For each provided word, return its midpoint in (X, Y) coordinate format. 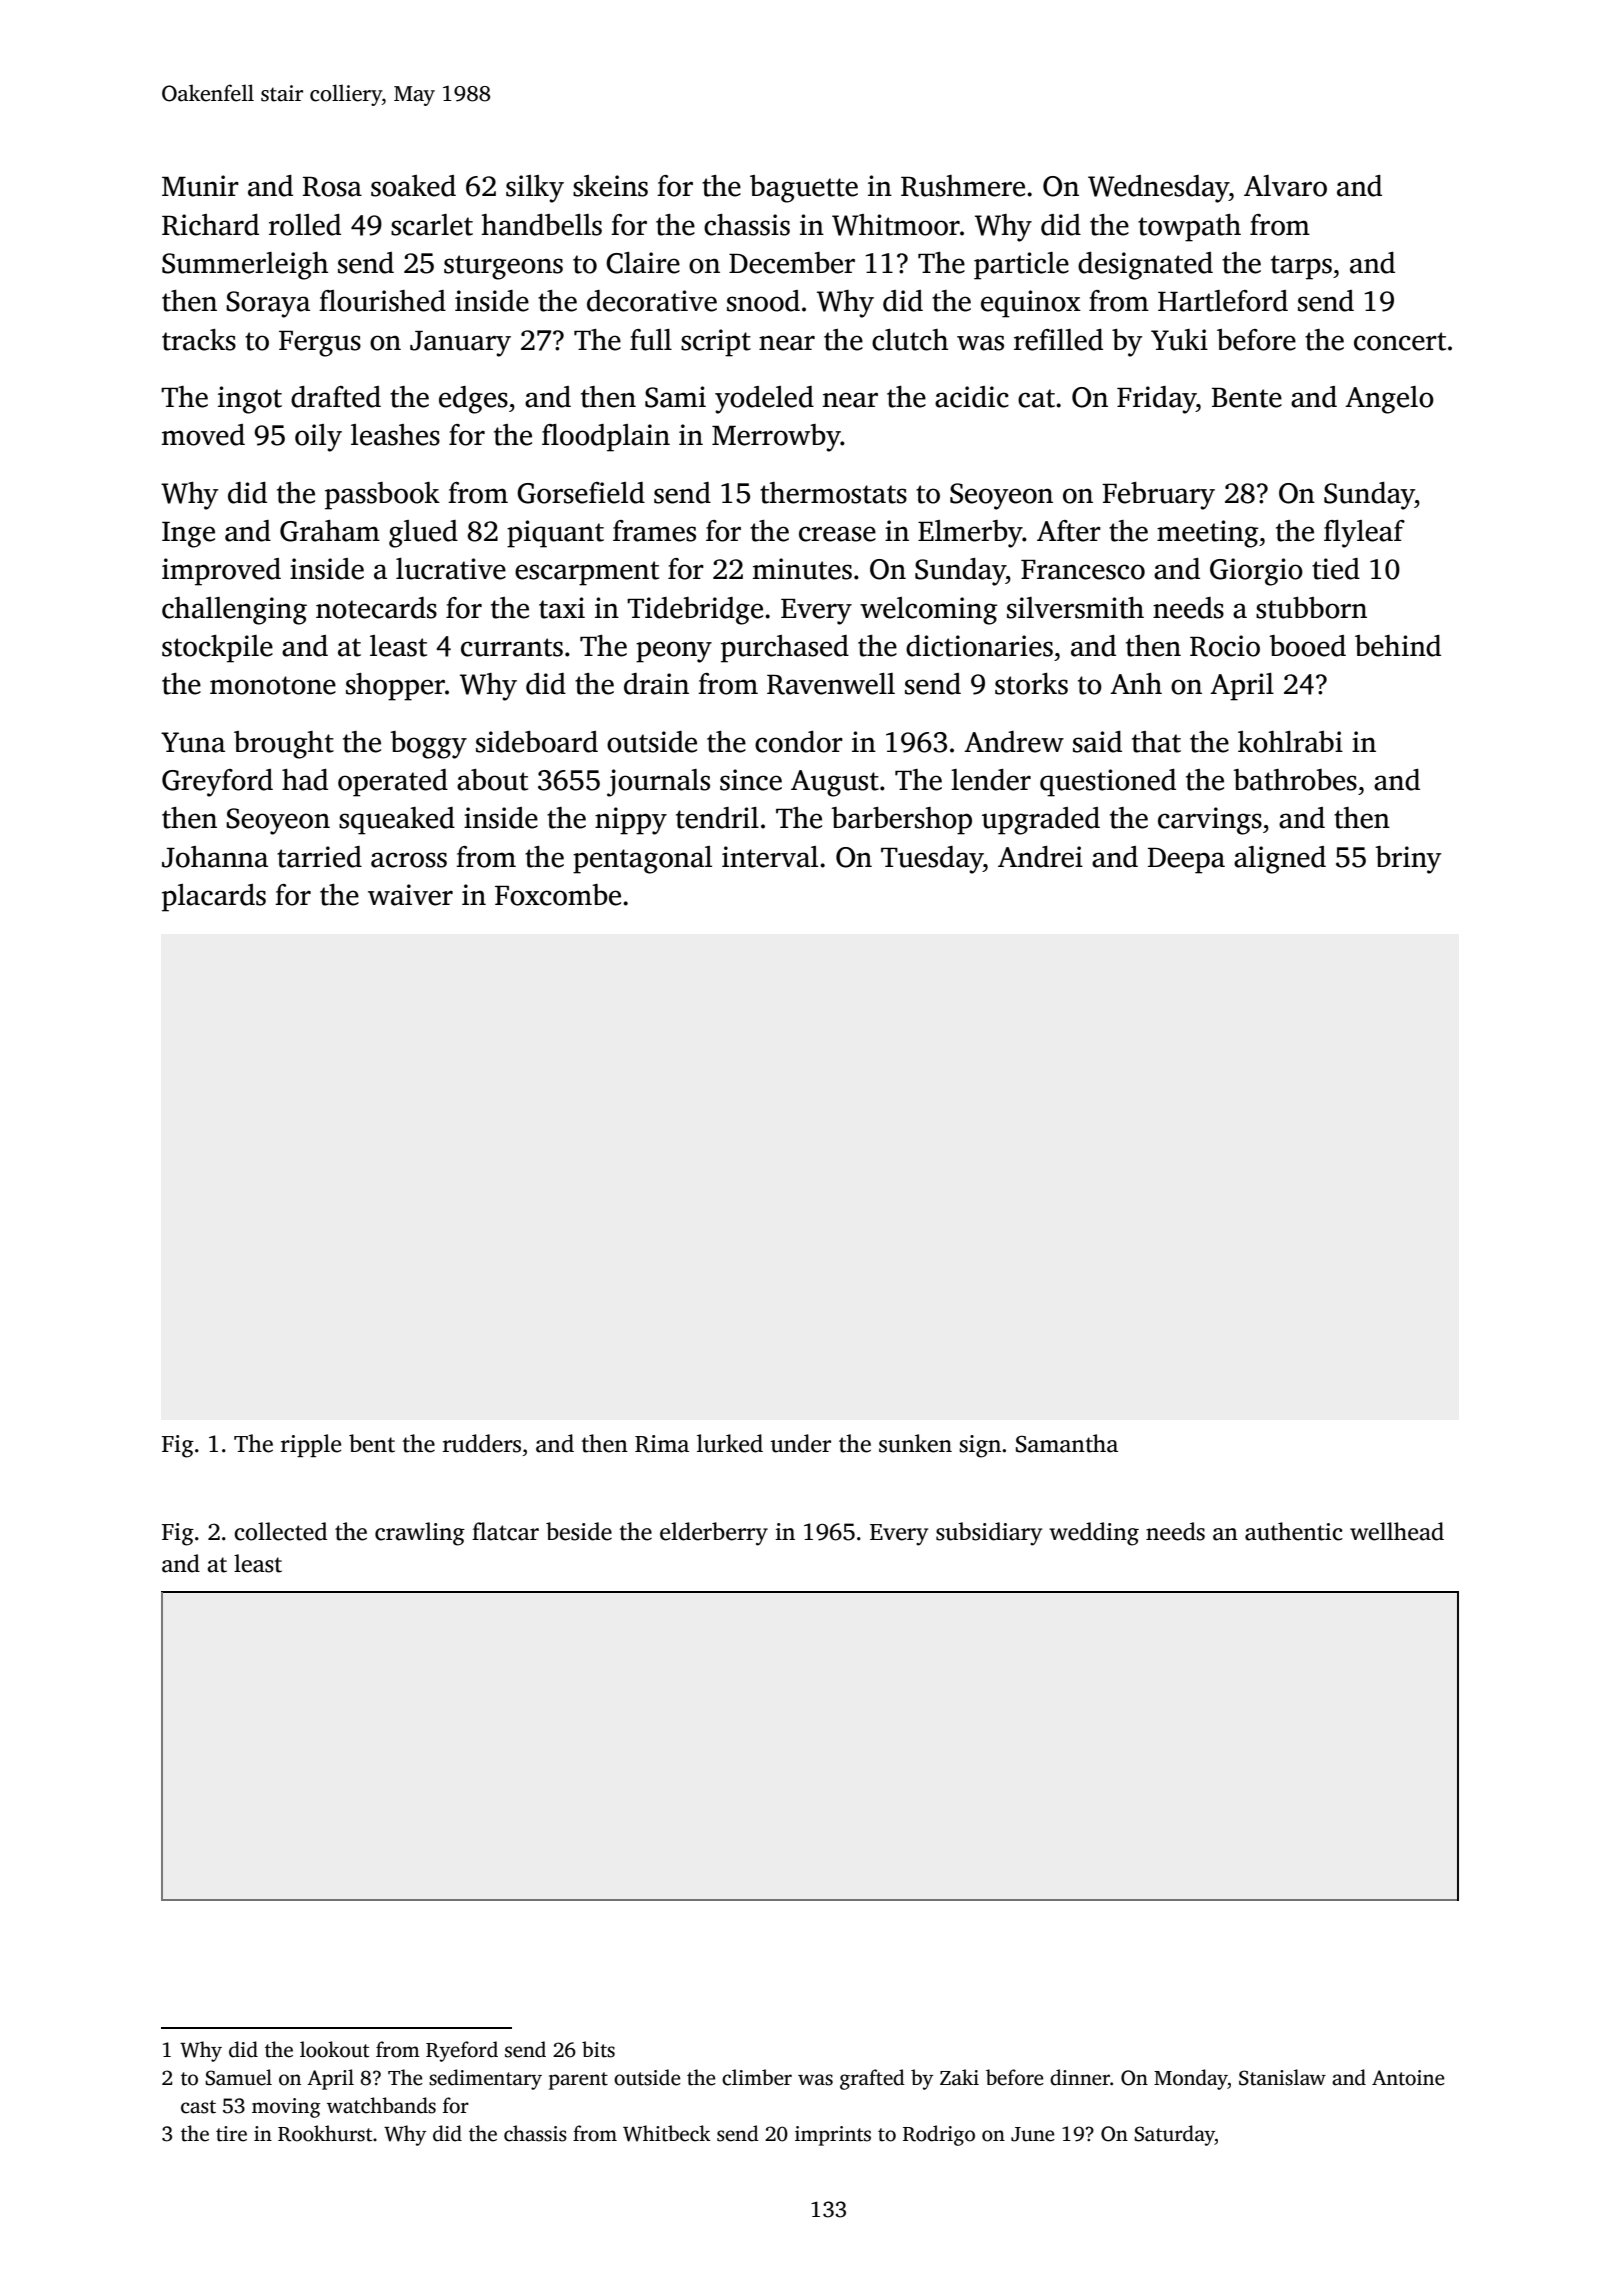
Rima (662, 1444)
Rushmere (963, 186)
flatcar (505, 1531)
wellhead (1397, 1531)
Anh (1136, 683)
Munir (200, 186)
